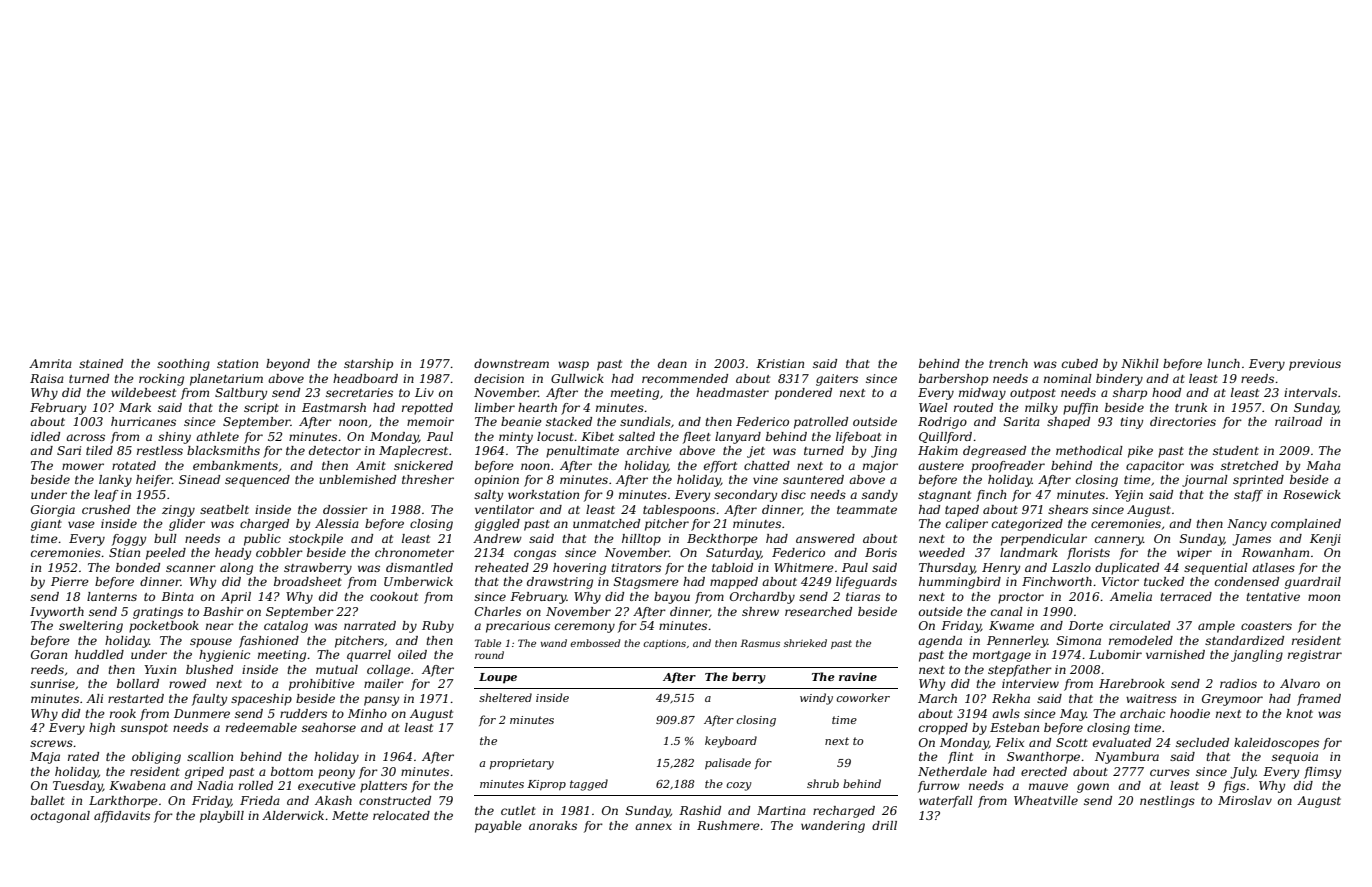  Describe the element at coordinates (518, 627) in the document. I see `precarious` at that location.
